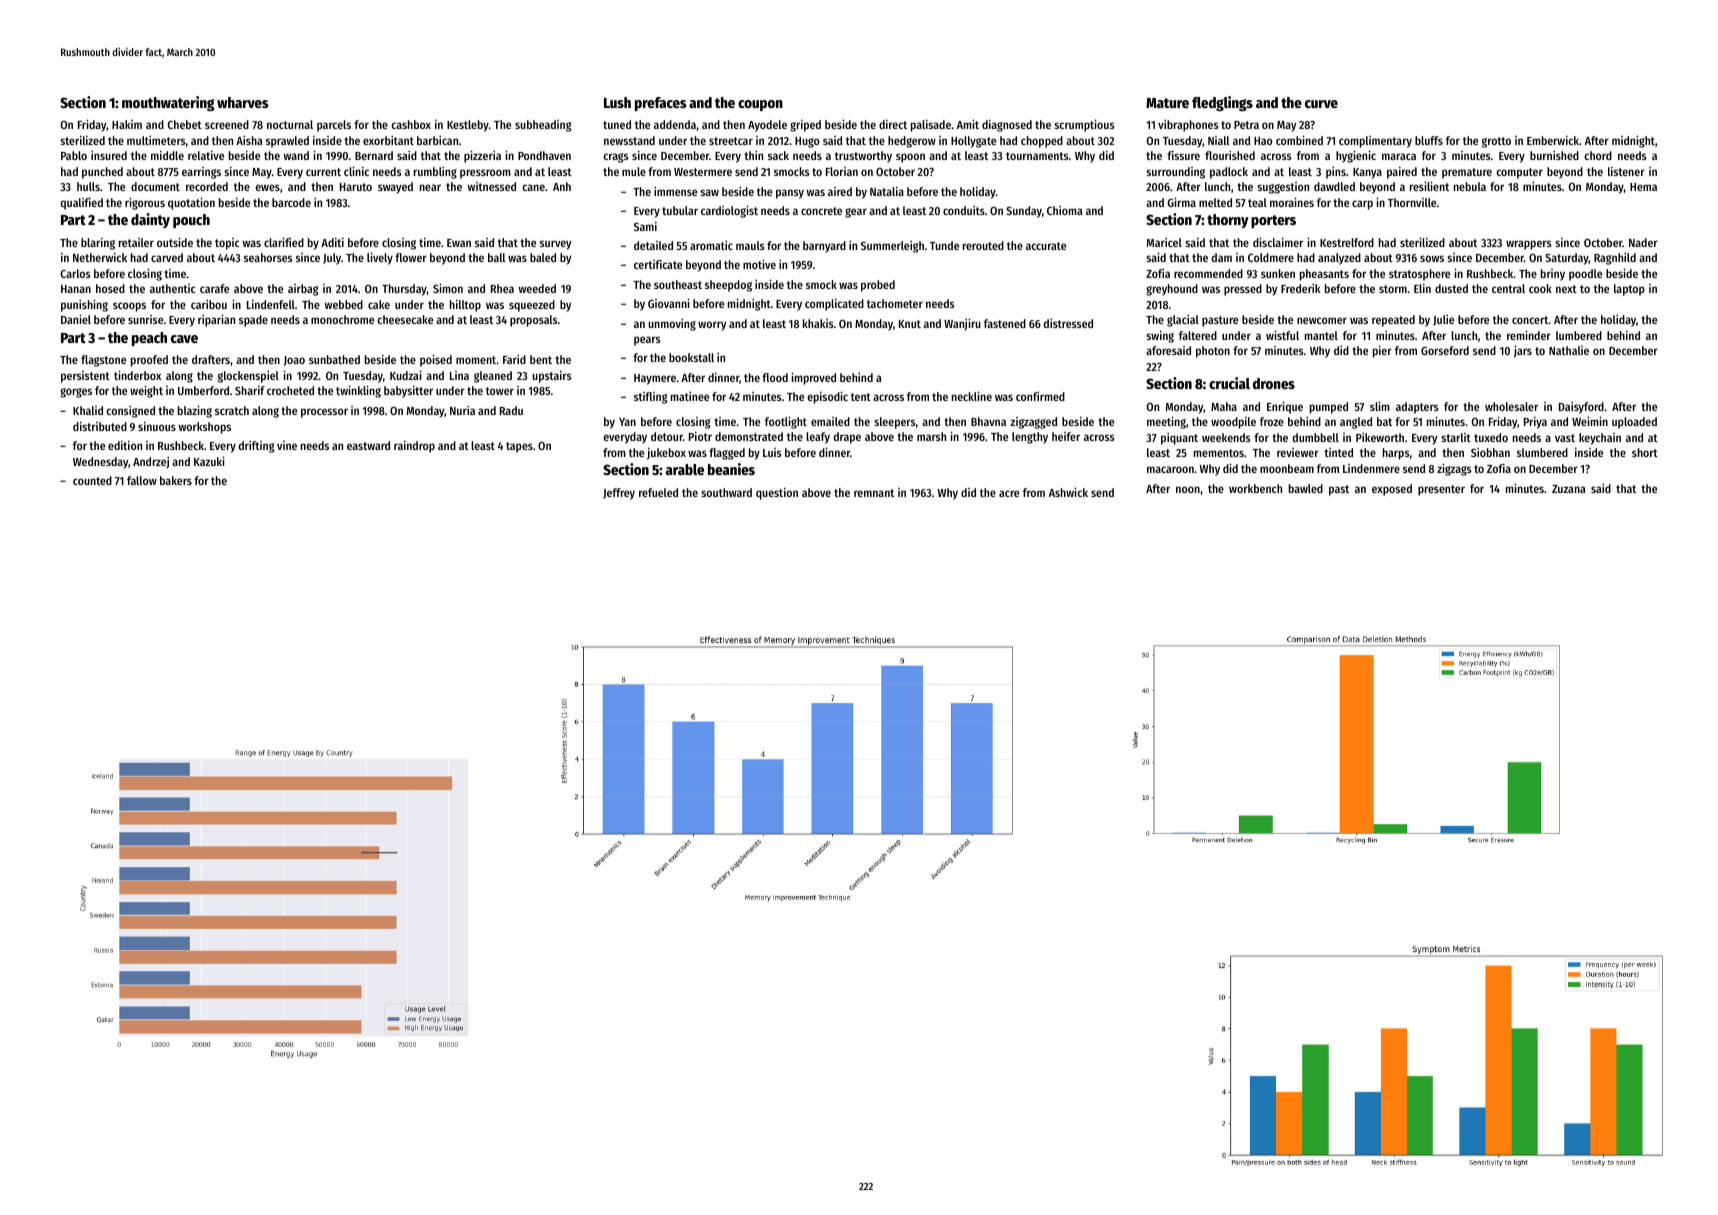 Image resolution: width=1718 pixels, height=1215 pixels. I want to click on Khalid, so click(88, 410).
